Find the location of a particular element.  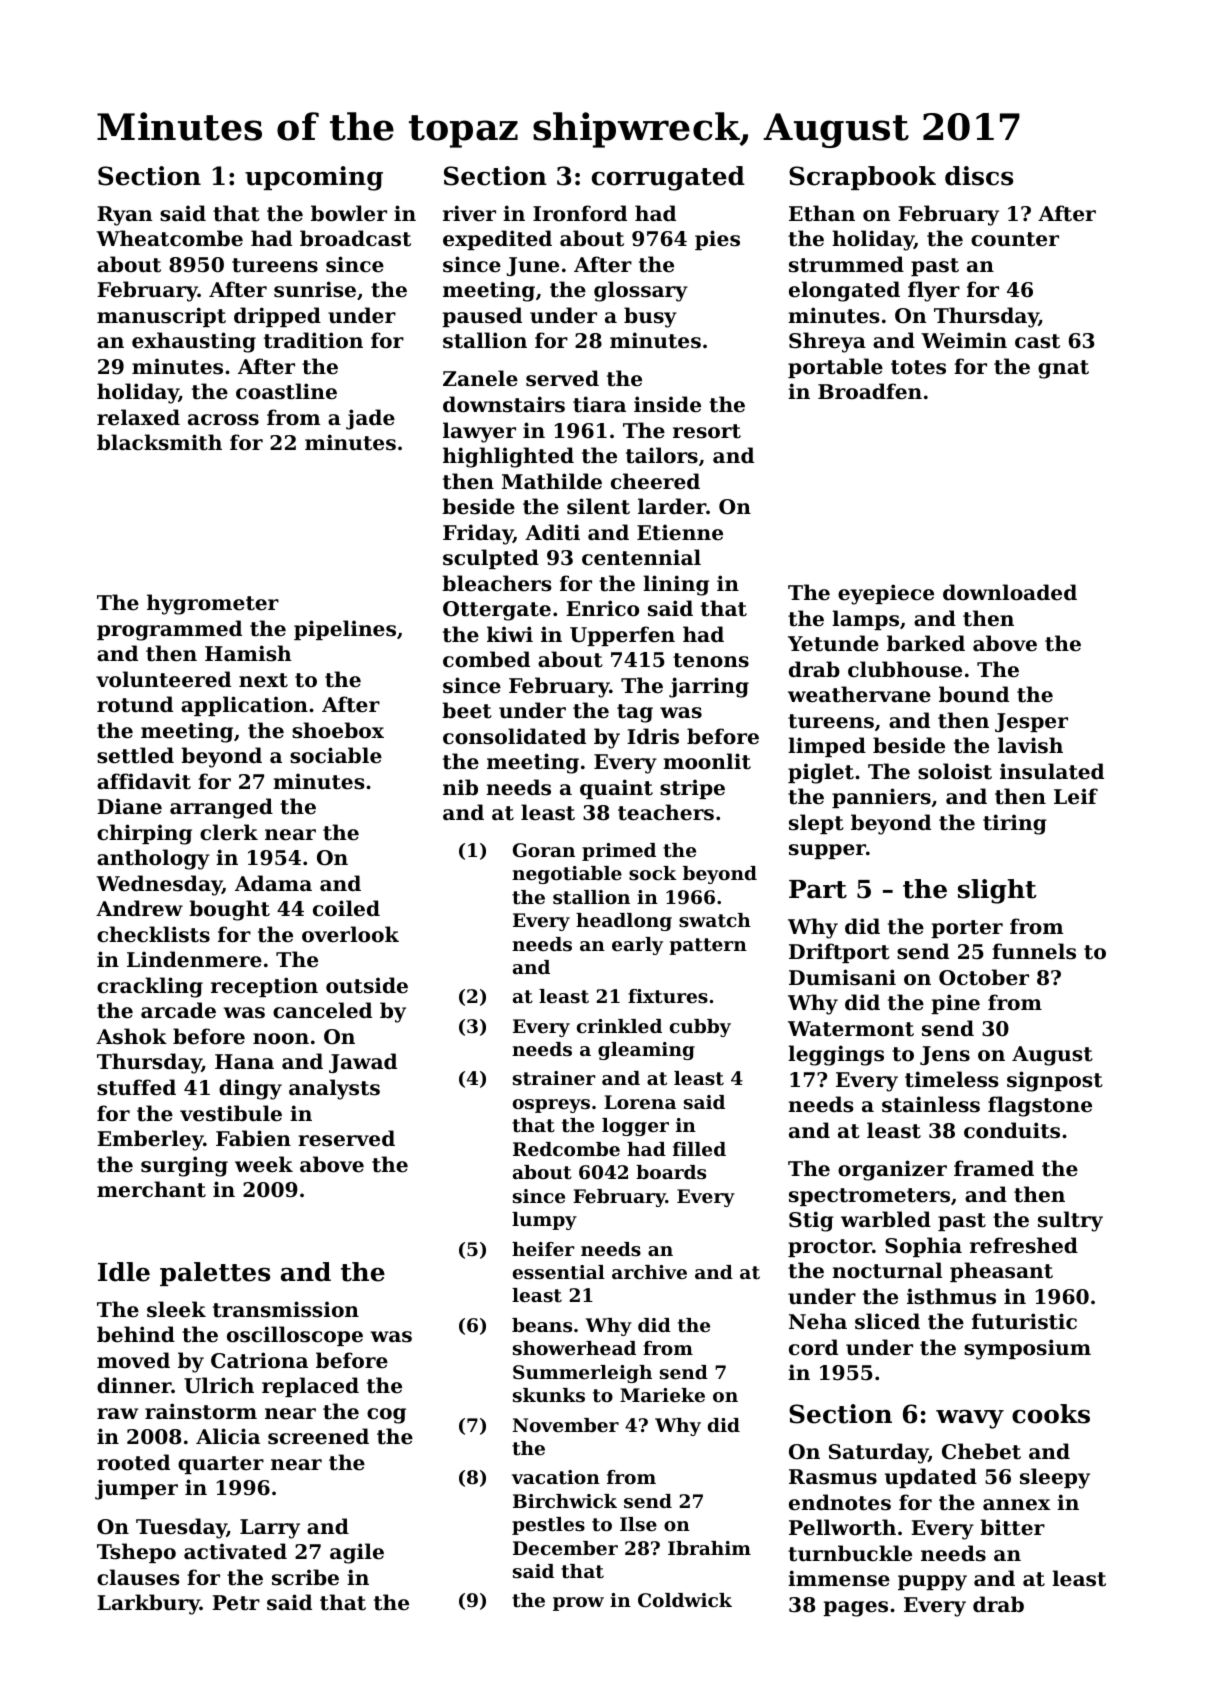

stuffed is located at coordinates (136, 1087).
